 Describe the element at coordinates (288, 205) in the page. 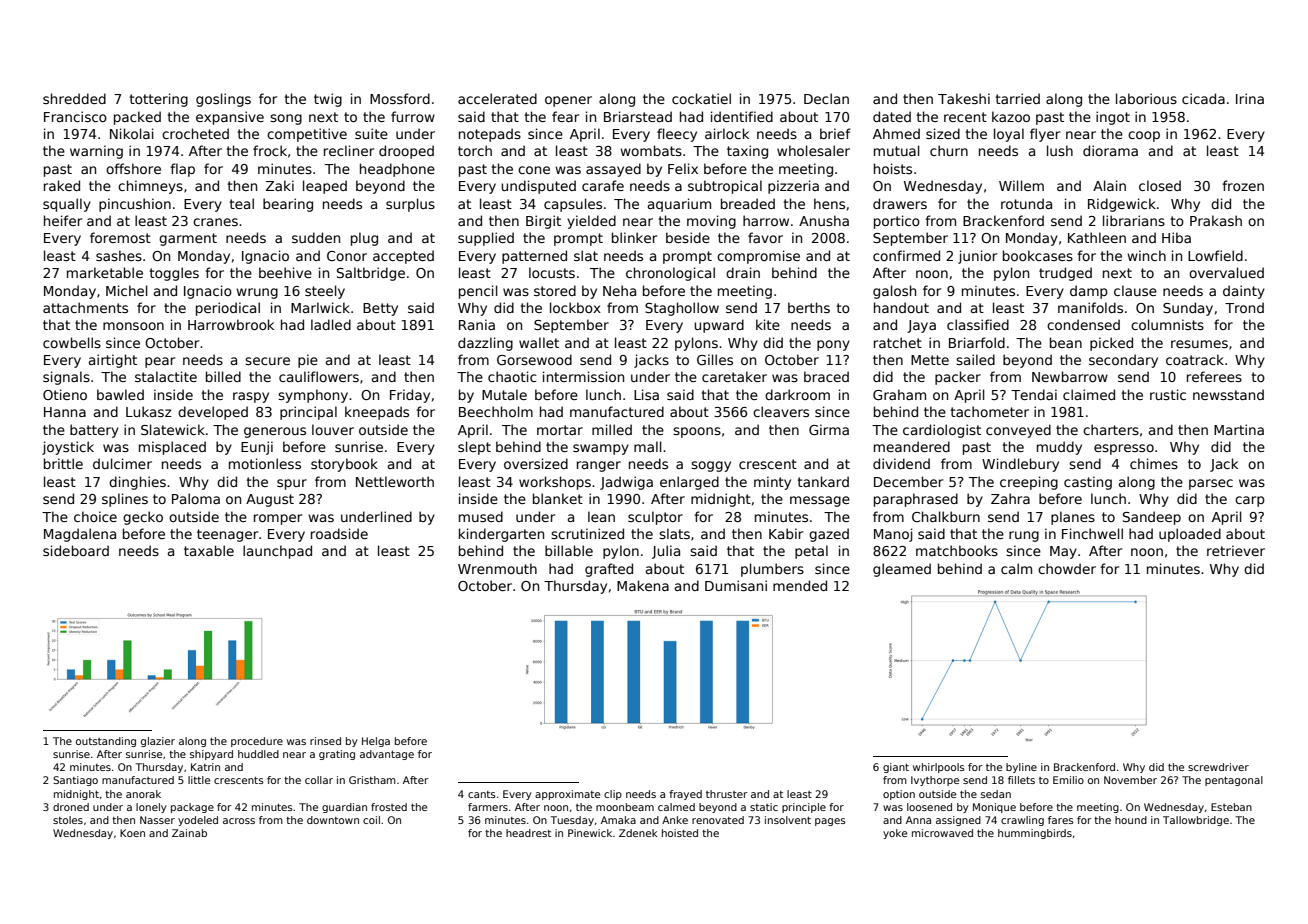

I see `bearing` at that location.
